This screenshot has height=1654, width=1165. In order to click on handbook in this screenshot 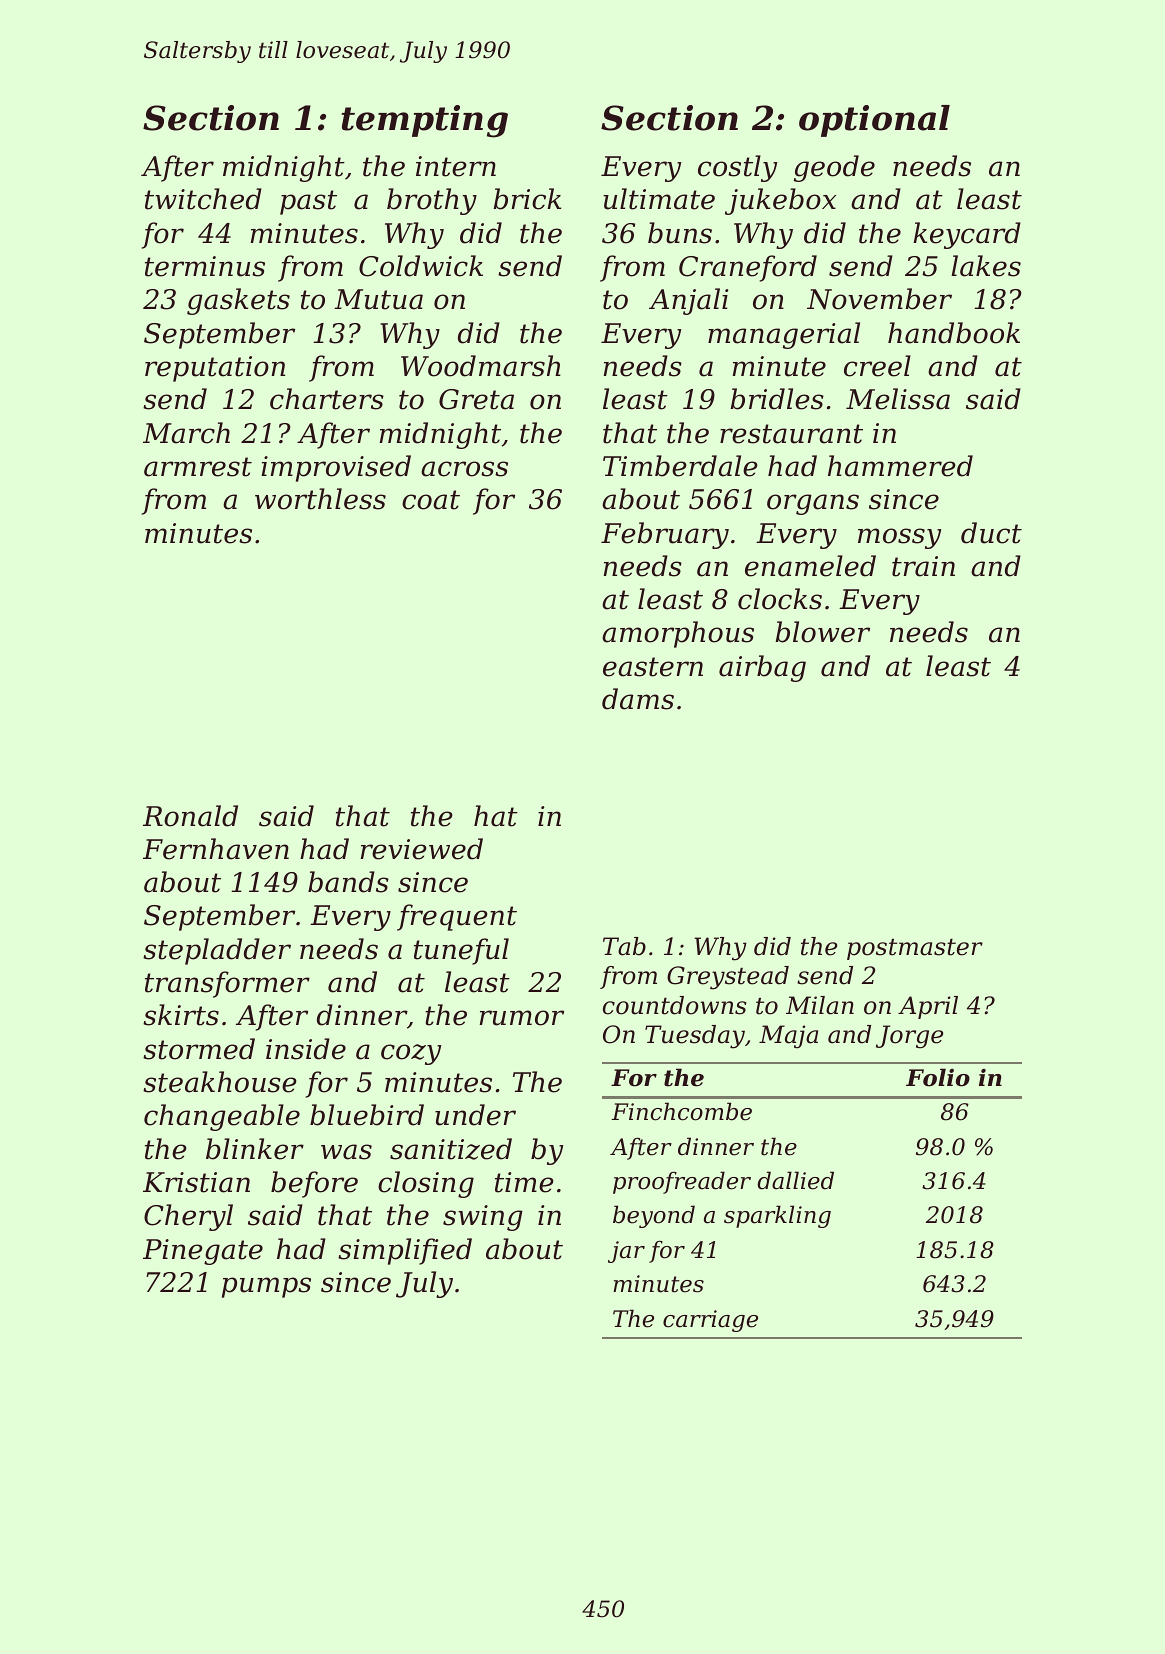, I will do `click(954, 333)`.
